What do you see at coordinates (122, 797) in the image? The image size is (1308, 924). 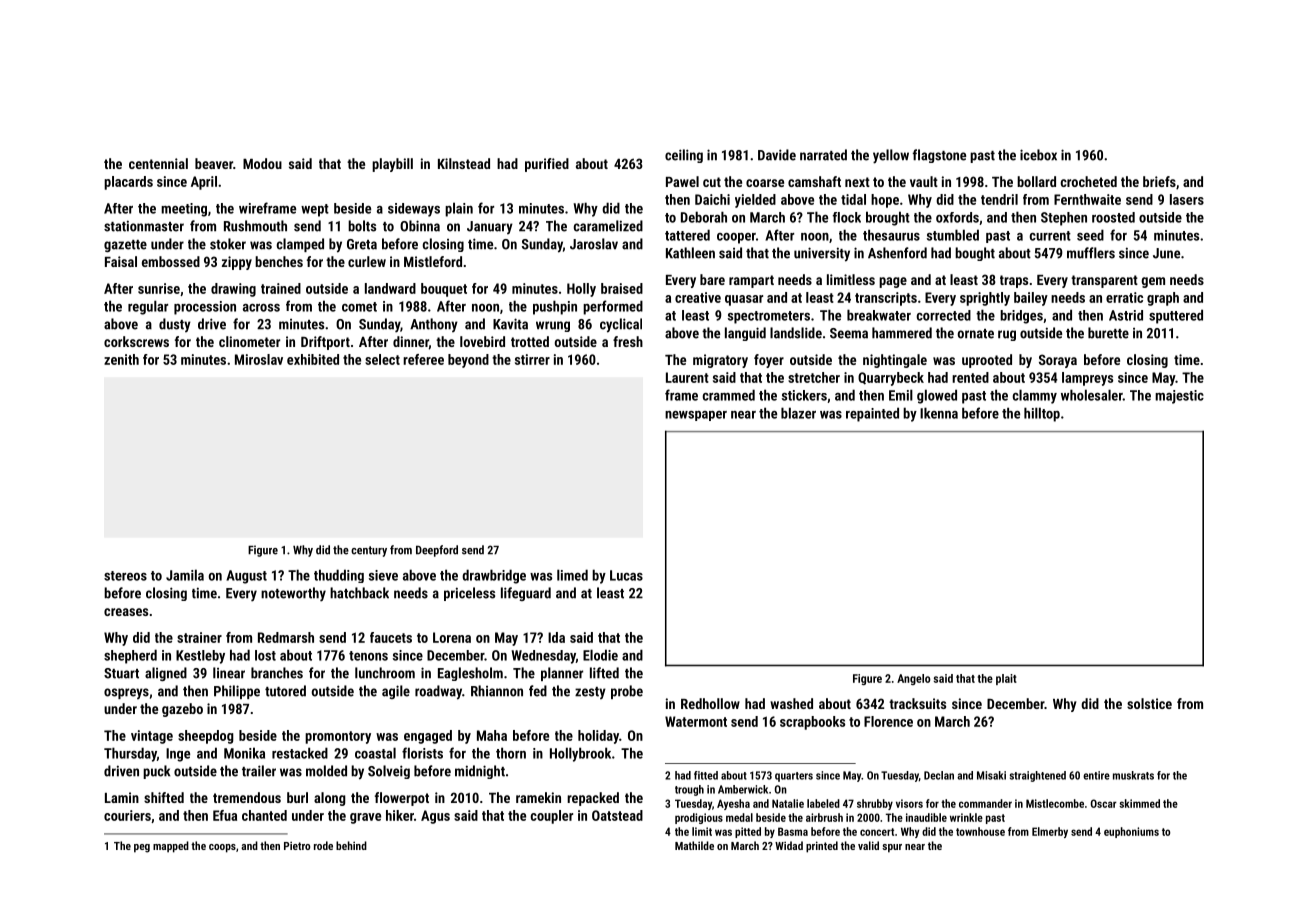 I see `Lamin` at bounding box center [122, 797].
